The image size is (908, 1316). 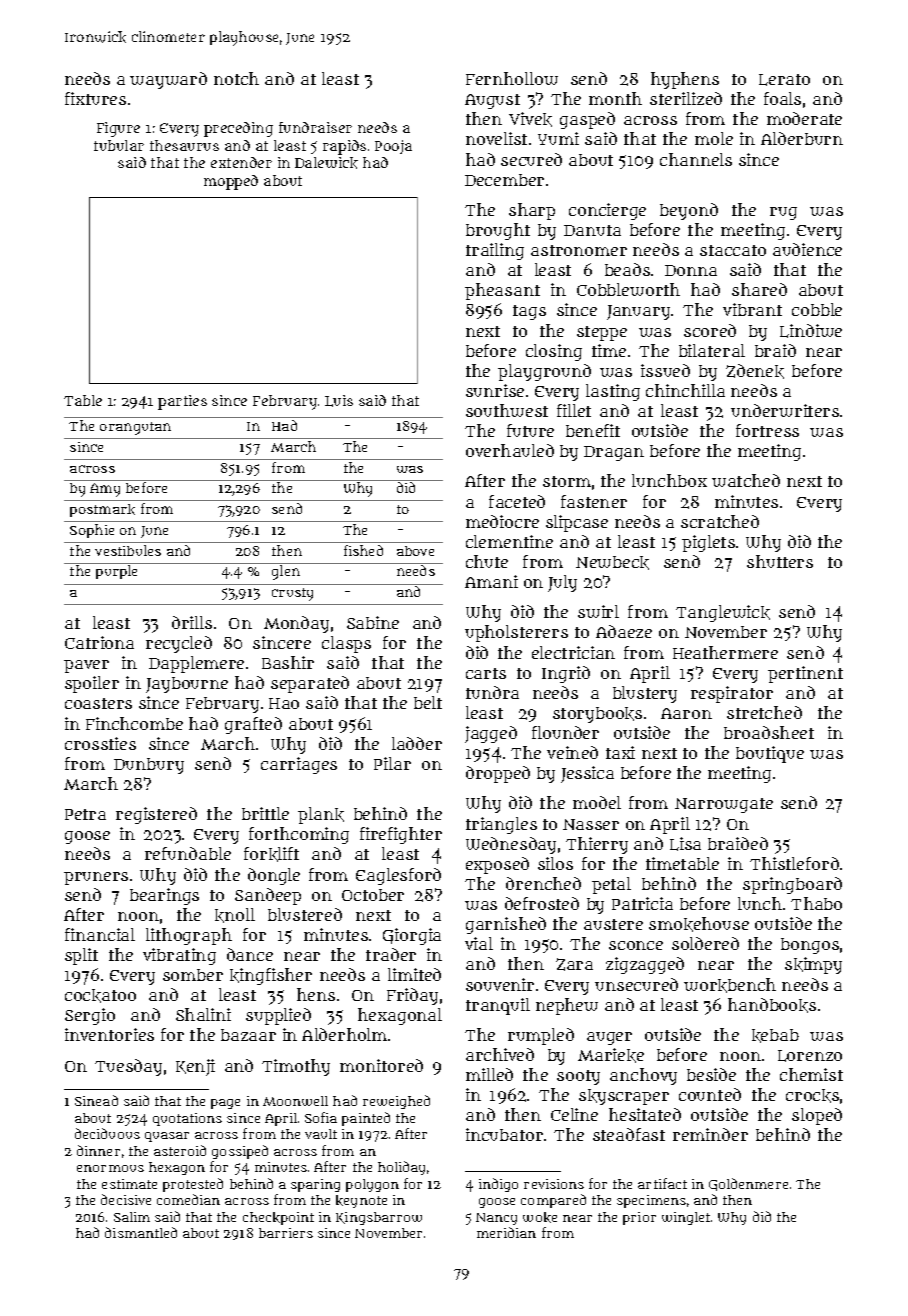 What do you see at coordinates (126, 1199) in the screenshot?
I see `decisive` at bounding box center [126, 1199].
